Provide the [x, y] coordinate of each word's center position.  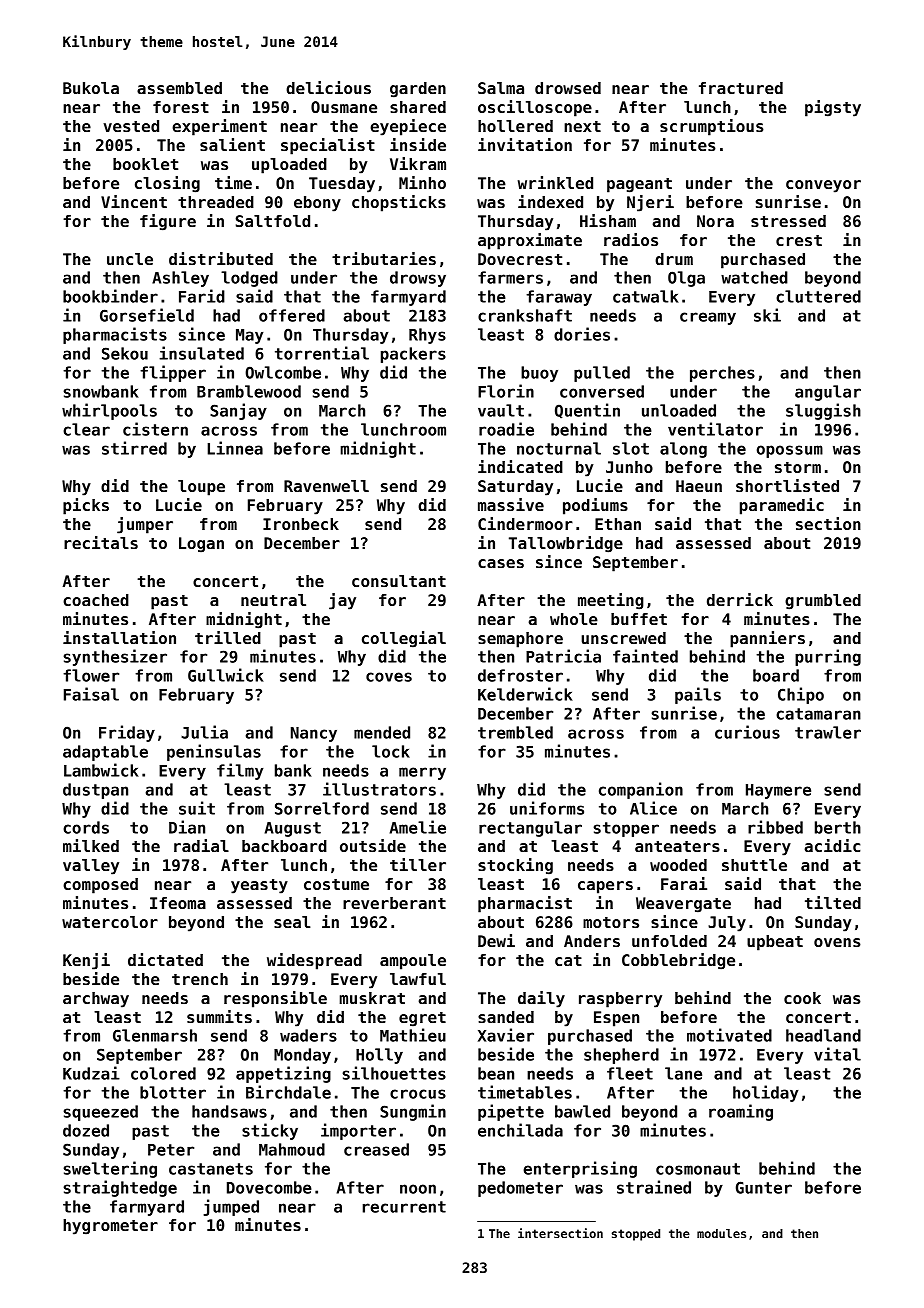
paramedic [782, 506]
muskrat [372, 998]
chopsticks [399, 203]
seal [292, 922]
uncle [130, 259]
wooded [678, 865]
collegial [404, 639]
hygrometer [110, 1227]
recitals [101, 542]
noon [418, 1189]
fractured [741, 88]
